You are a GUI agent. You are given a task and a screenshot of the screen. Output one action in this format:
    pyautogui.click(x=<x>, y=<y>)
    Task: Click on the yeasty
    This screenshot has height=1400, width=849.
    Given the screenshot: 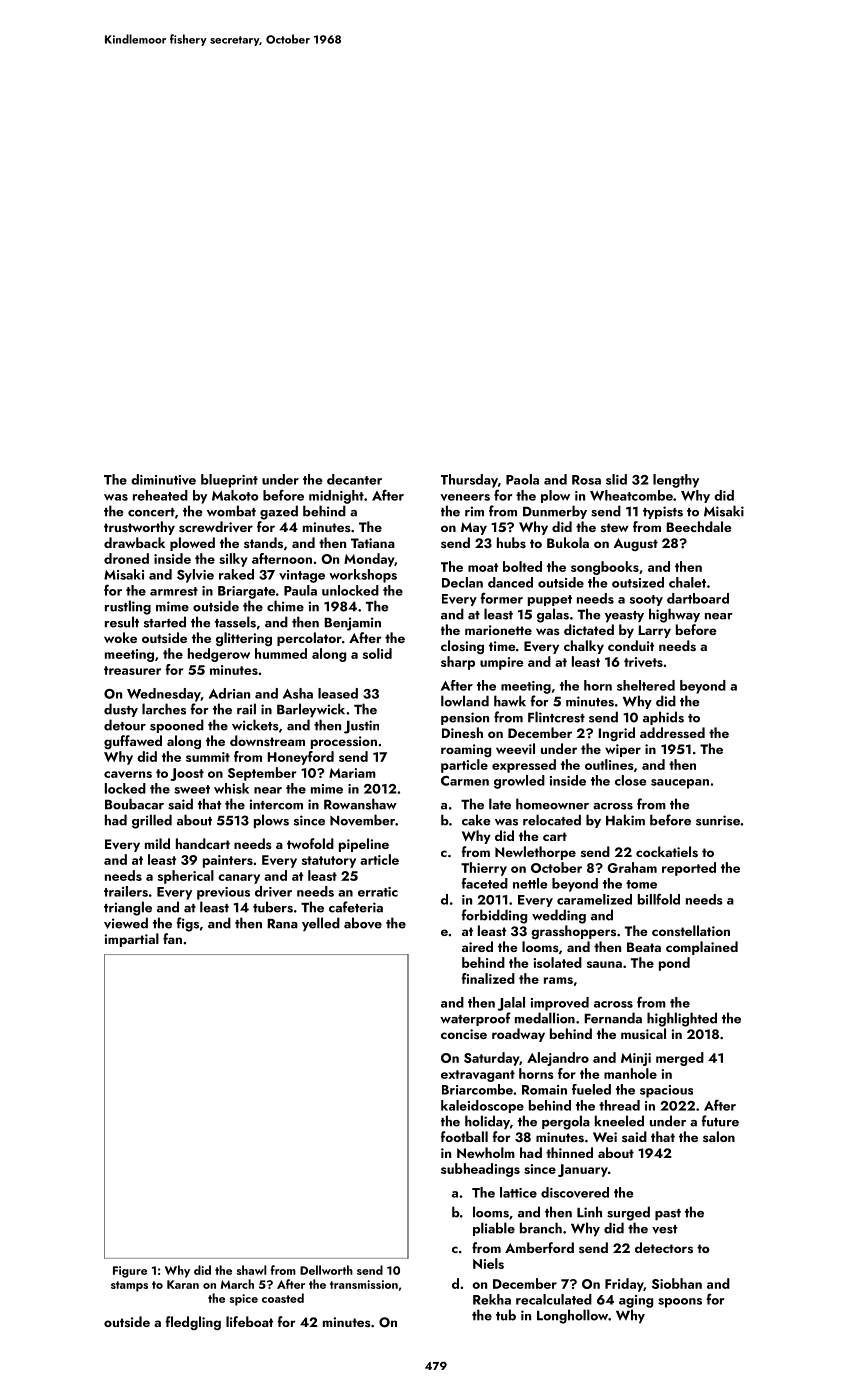 What is the action you would take?
    pyautogui.click(x=624, y=616)
